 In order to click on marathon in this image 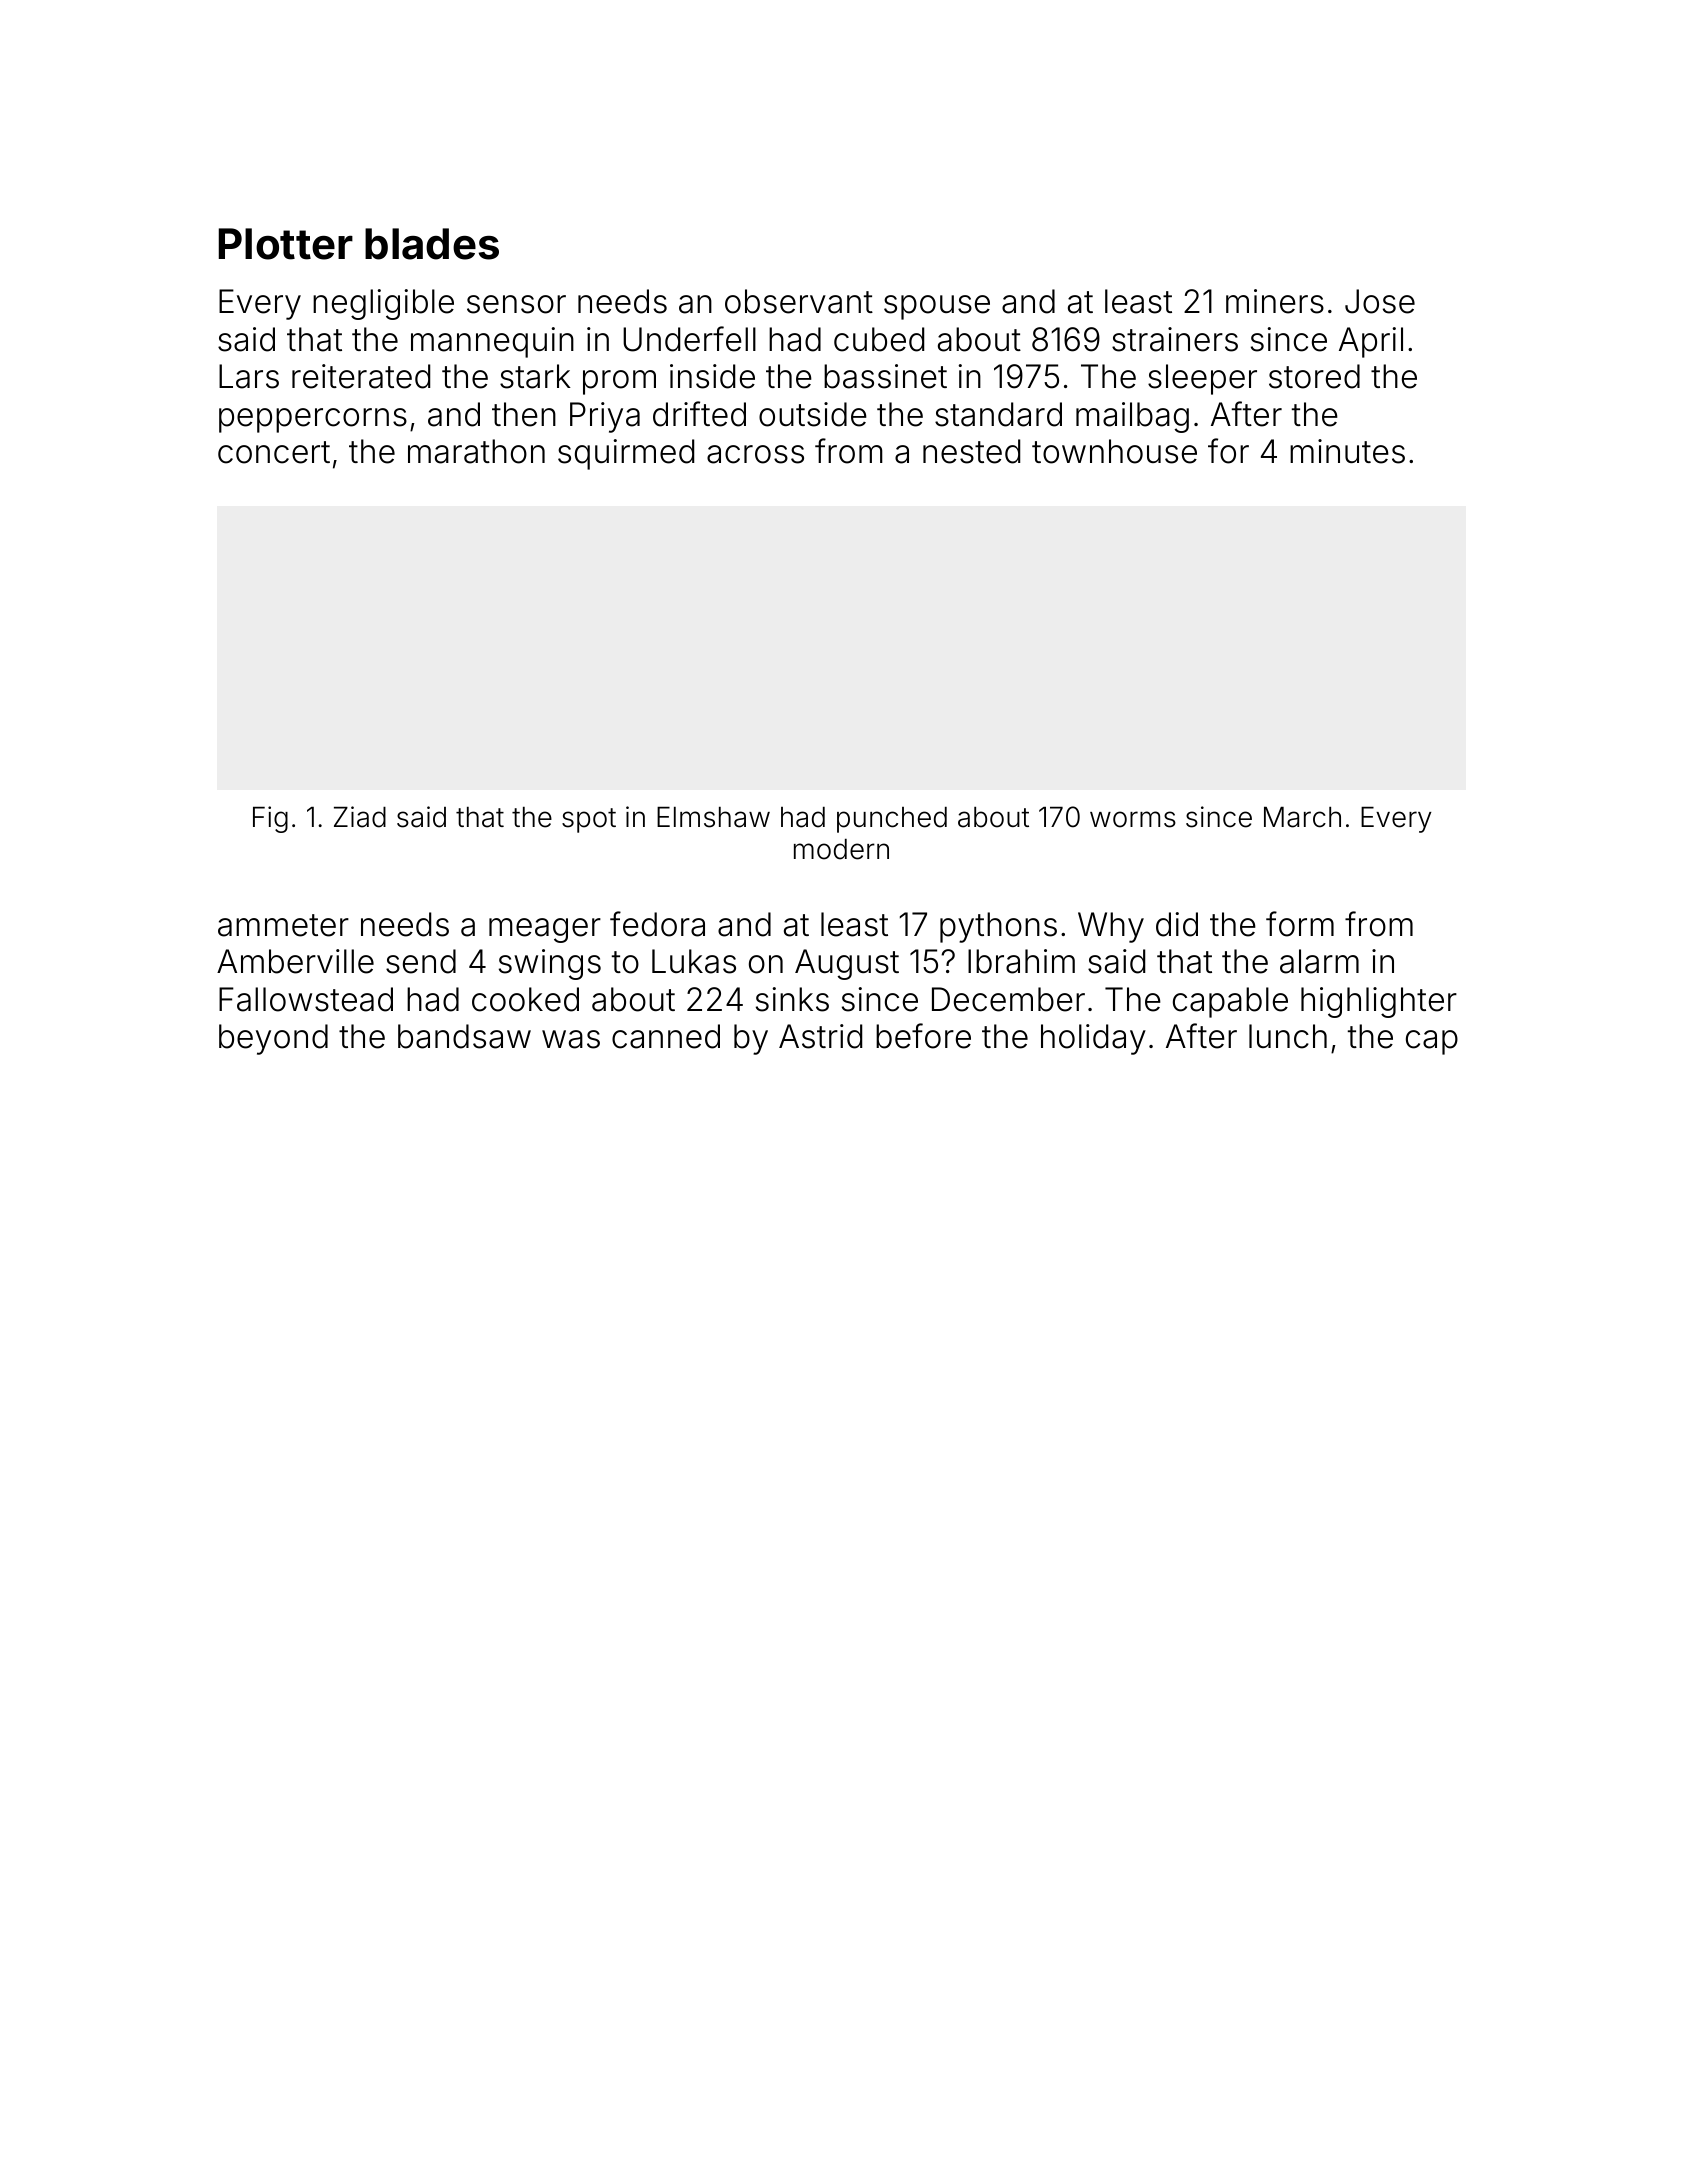, I will do `click(476, 451)`.
